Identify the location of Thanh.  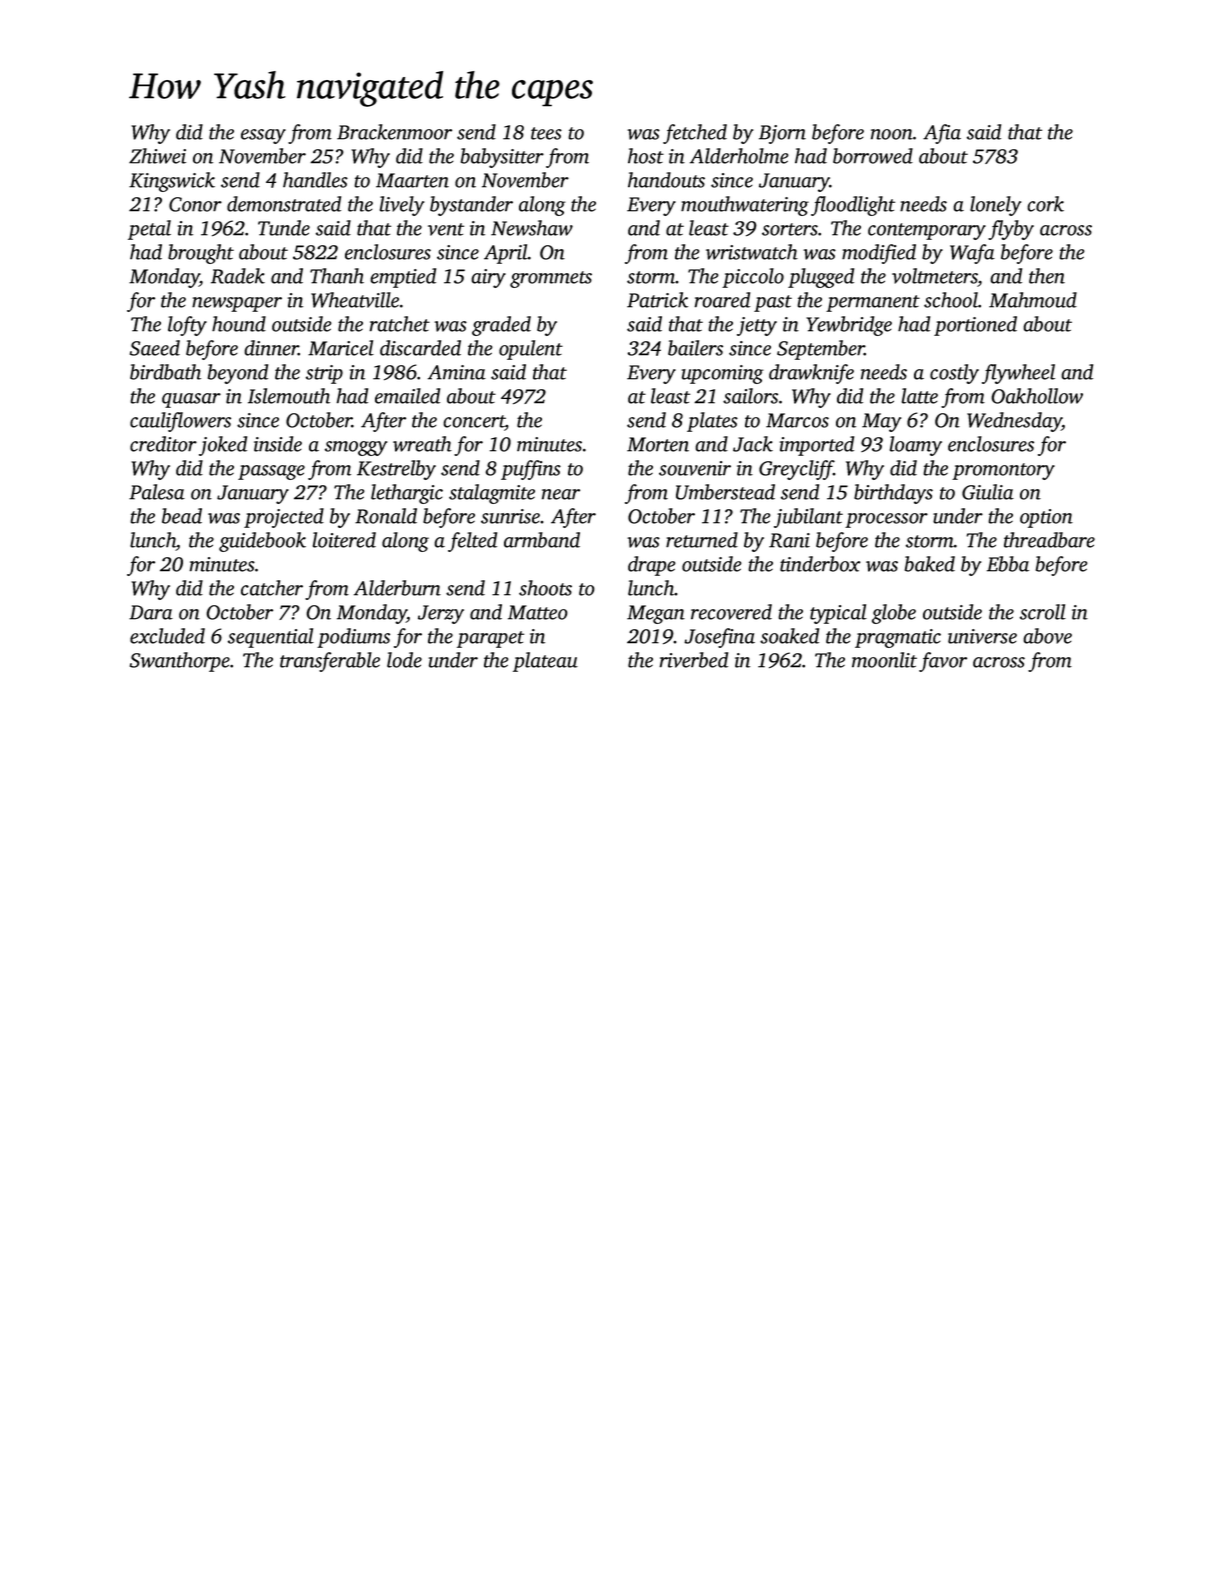
(337, 276).
